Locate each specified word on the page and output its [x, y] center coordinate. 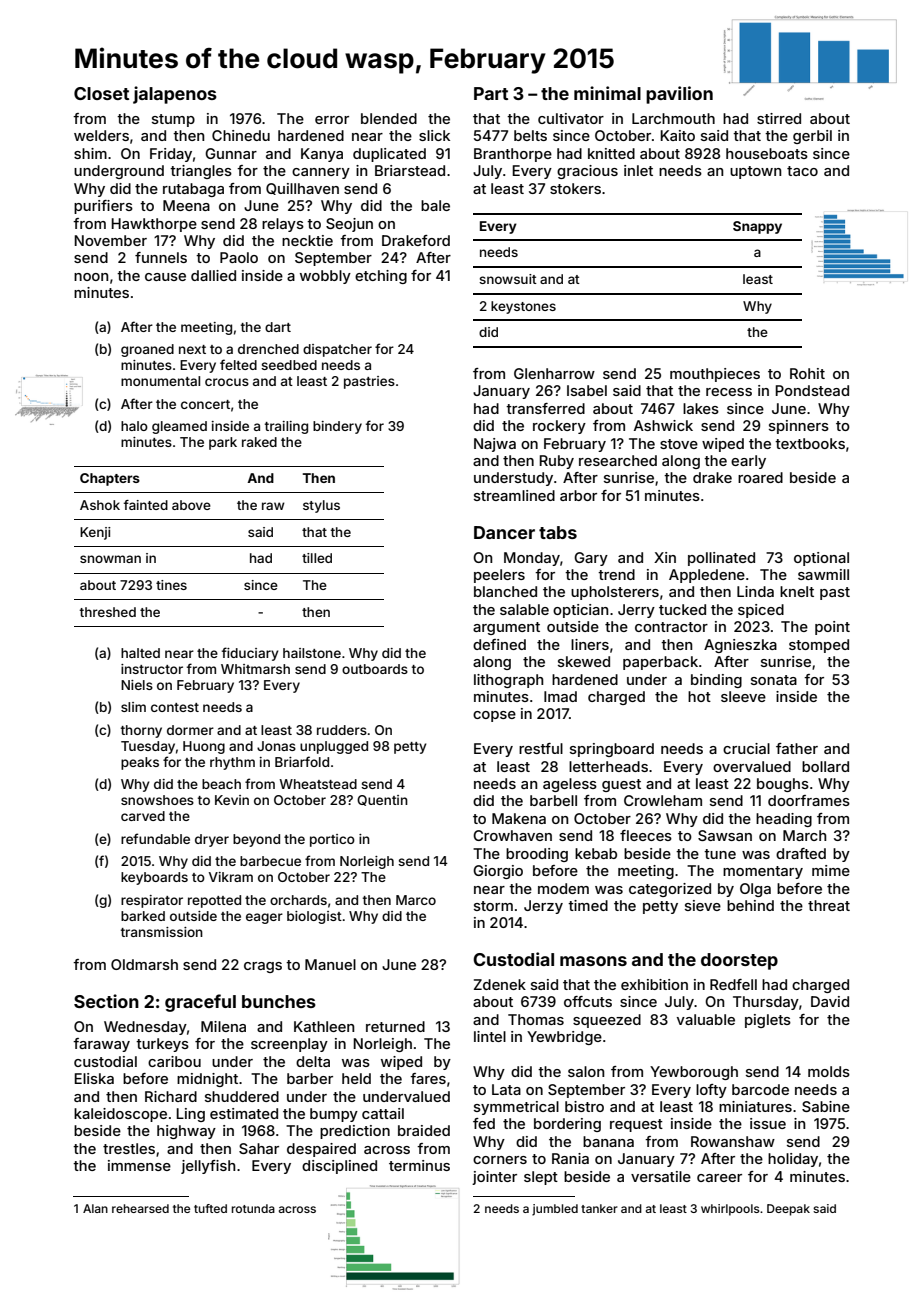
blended [389, 118]
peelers [499, 576]
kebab [596, 853]
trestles [129, 1148]
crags [263, 967]
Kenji [95, 533]
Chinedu [241, 135]
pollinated [721, 559]
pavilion [679, 95]
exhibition [654, 984]
